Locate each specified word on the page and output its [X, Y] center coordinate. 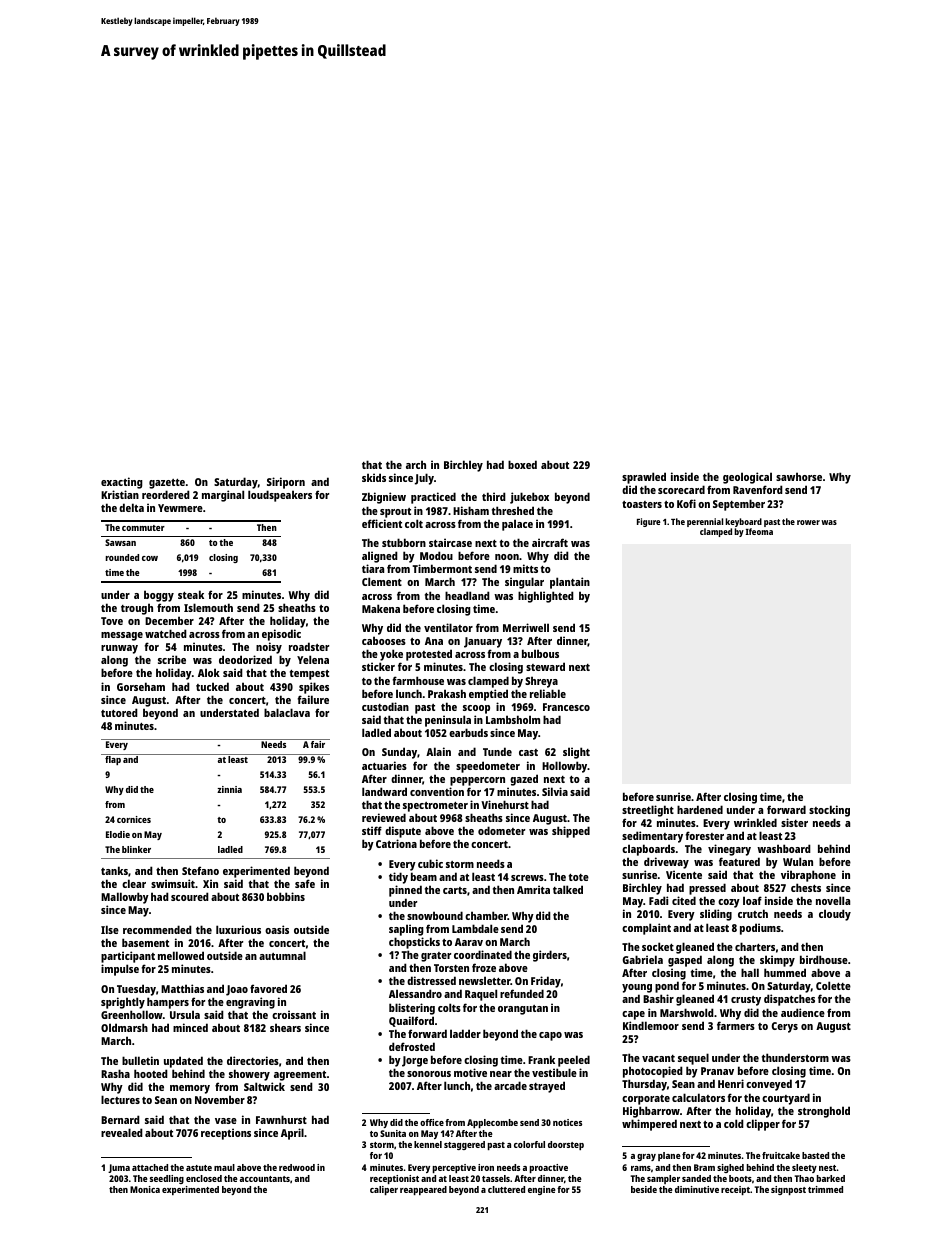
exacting [122, 483]
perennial [705, 522]
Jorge [415, 1061]
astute [199, 1168]
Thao [804, 1178]
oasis [277, 929]
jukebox [529, 498]
